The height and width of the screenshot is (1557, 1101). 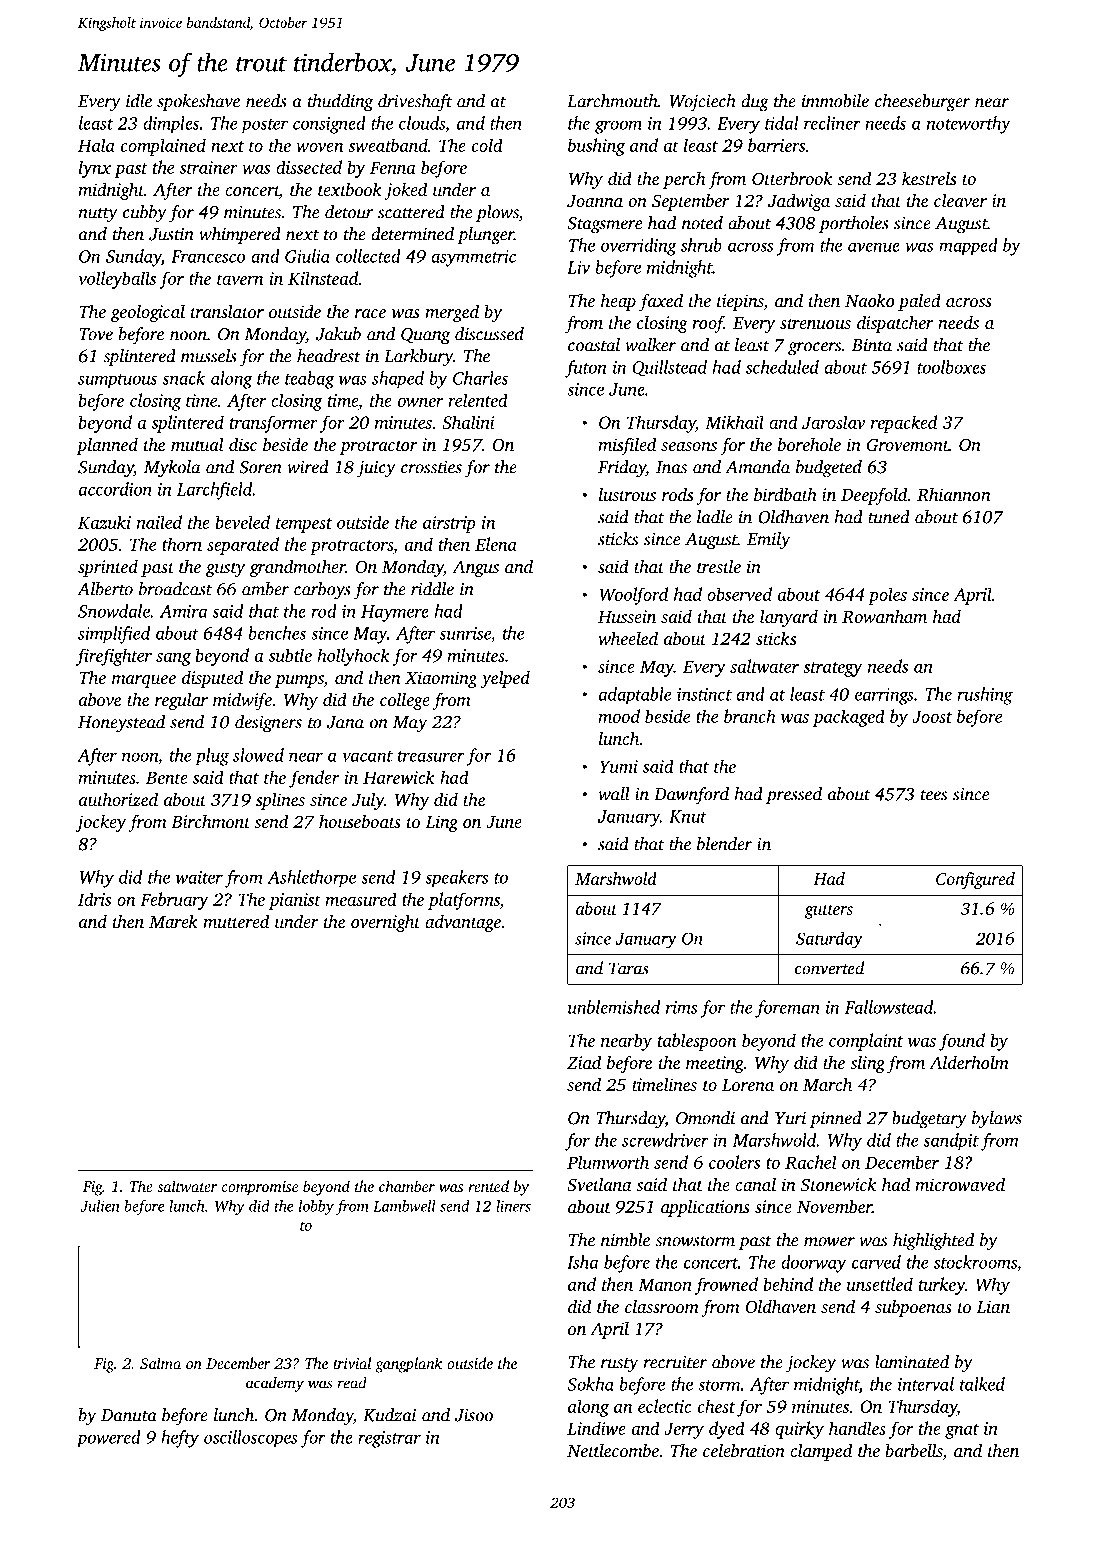 I want to click on teabag, so click(x=309, y=380).
